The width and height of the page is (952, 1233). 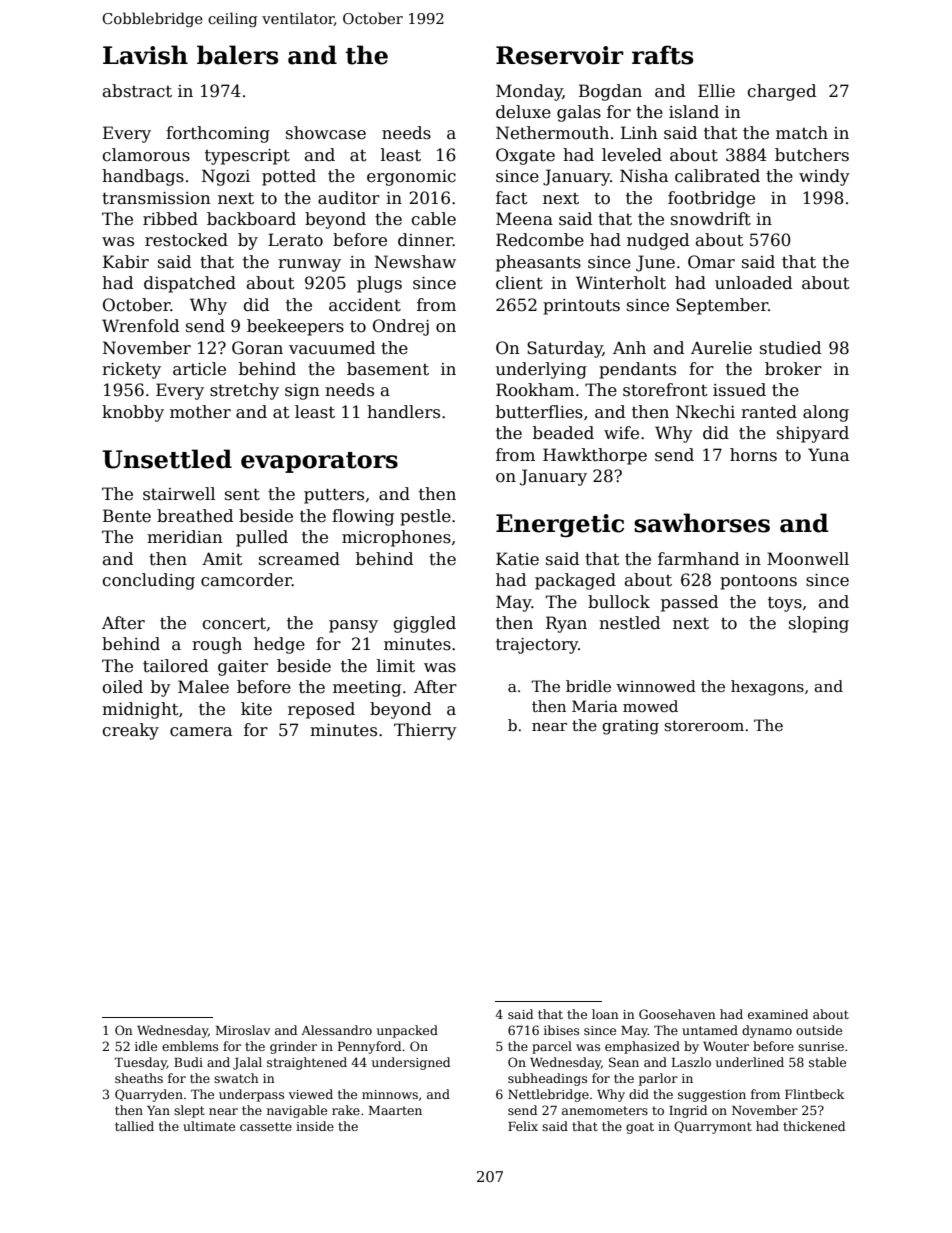 I want to click on broker, so click(x=793, y=369).
